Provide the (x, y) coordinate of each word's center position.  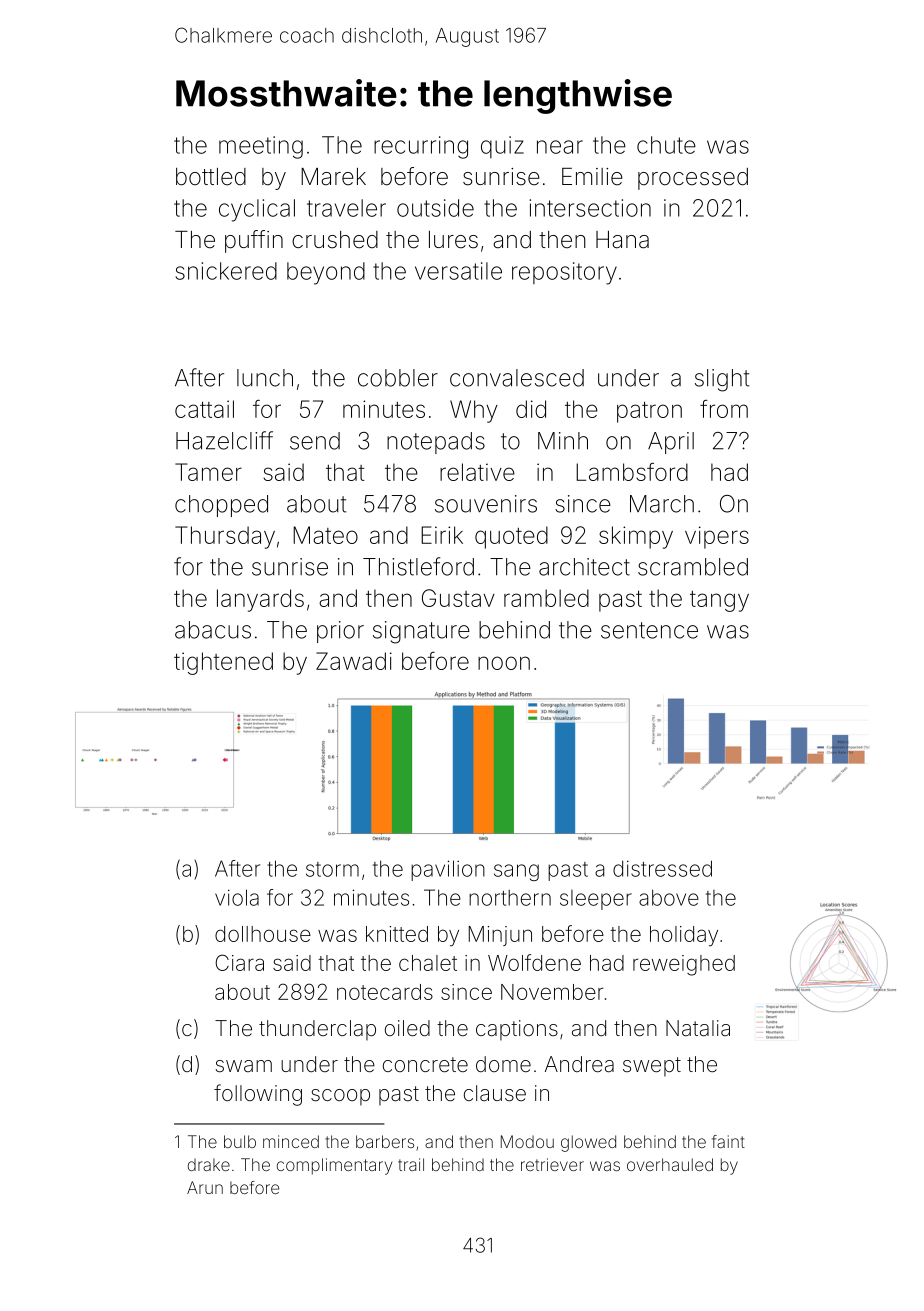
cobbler (398, 378)
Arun (205, 1187)
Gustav (458, 598)
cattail (204, 409)
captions (517, 1030)
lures (453, 240)
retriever (552, 1164)
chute (666, 145)
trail (411, 1164)
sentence (649, 630)
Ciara (239, 962)
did (531, 409)
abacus (213, 630)
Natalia (698, 1028)
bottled (211, 177)
